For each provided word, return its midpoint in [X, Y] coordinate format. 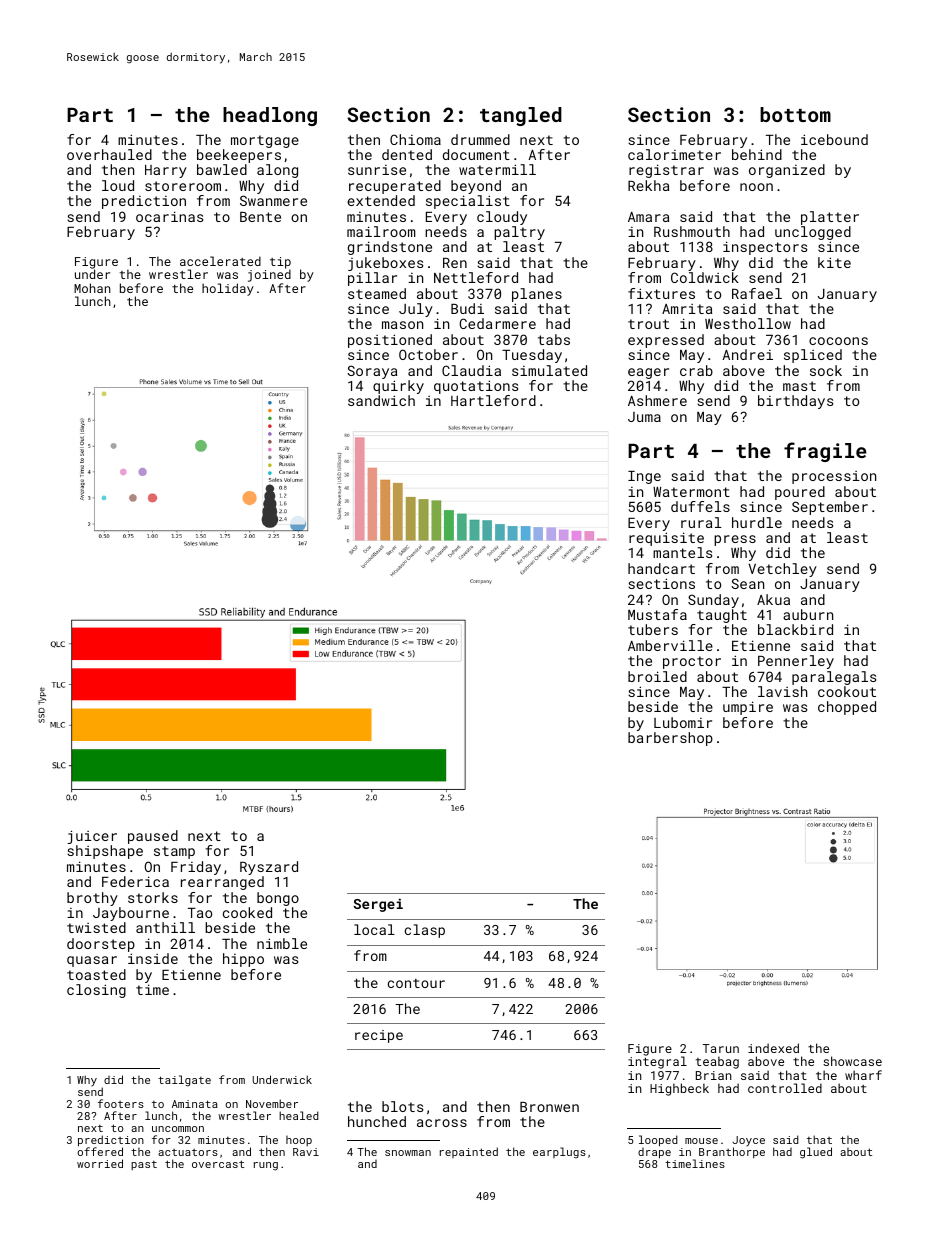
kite [834, 262]
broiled [657, 676]
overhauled [109, 154]
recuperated [395, 187]
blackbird [795, 629]
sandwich [381, 400]
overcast [218, 1164]
